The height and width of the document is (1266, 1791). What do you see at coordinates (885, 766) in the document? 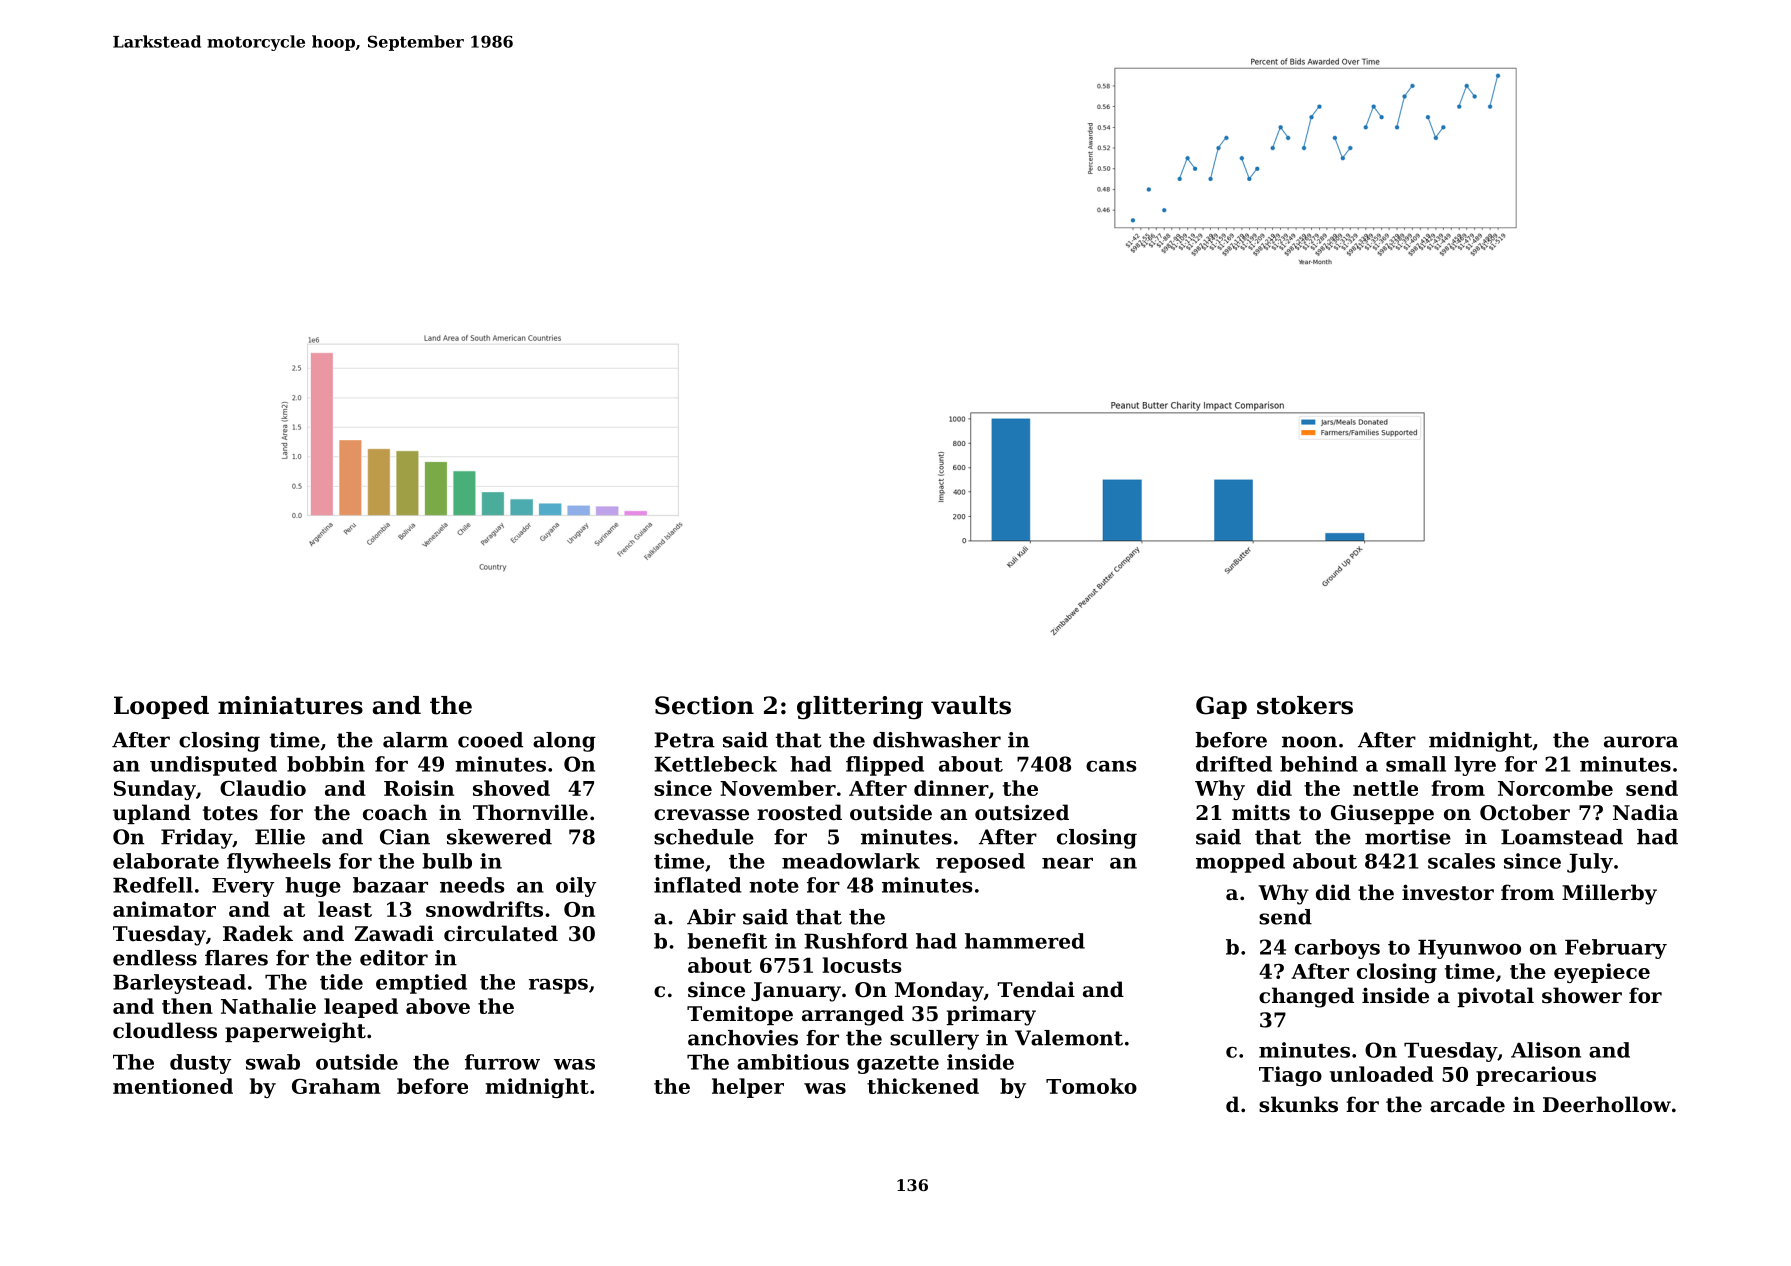
I see `flipped` at bounding box center [885, 766].
